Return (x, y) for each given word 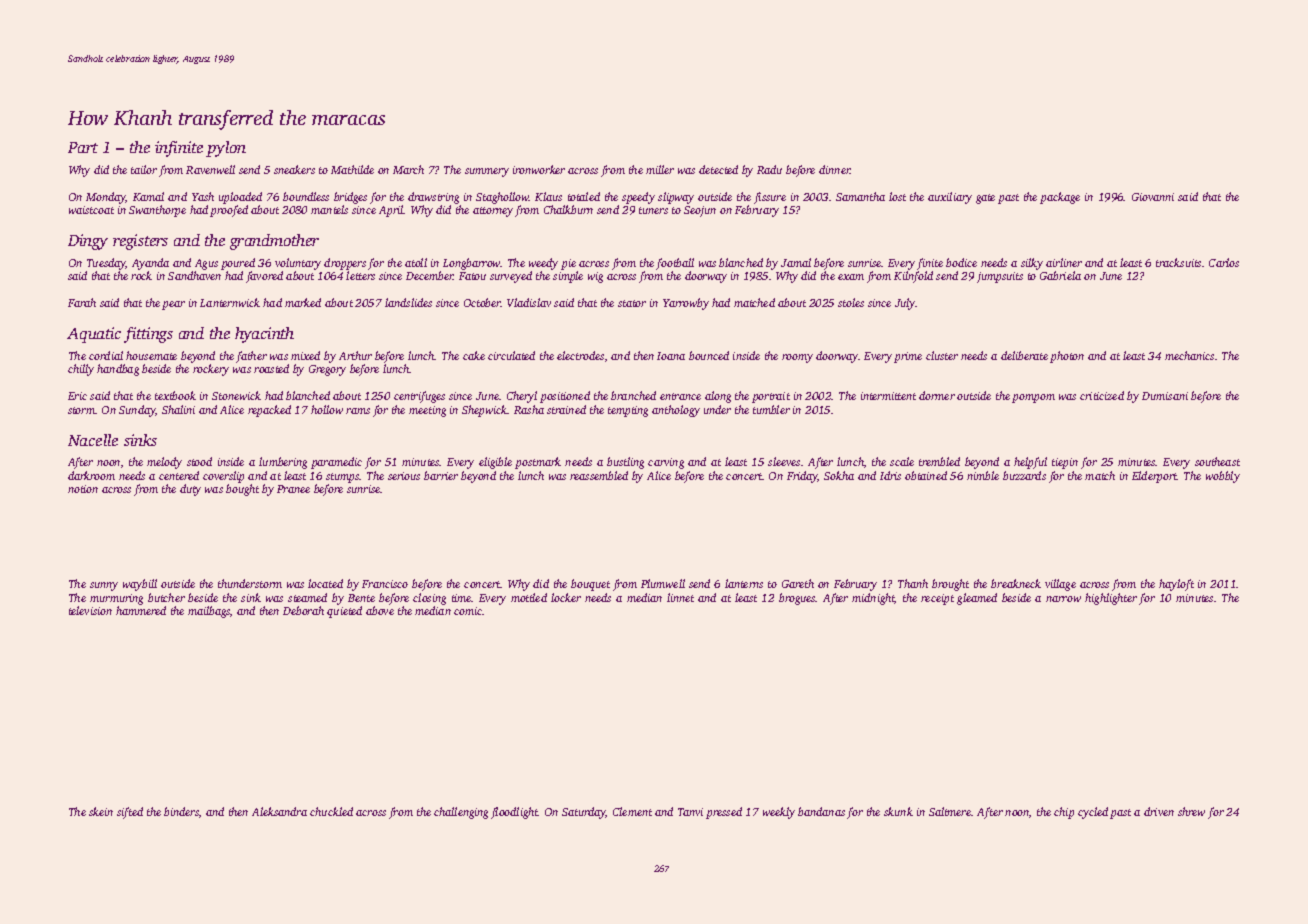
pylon (226, 149)
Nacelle (93, 440)
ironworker (539, 169)
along (718, 397)
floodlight (514, 813)
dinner (834, 169)
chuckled (331, 811)
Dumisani (1165, 396)
